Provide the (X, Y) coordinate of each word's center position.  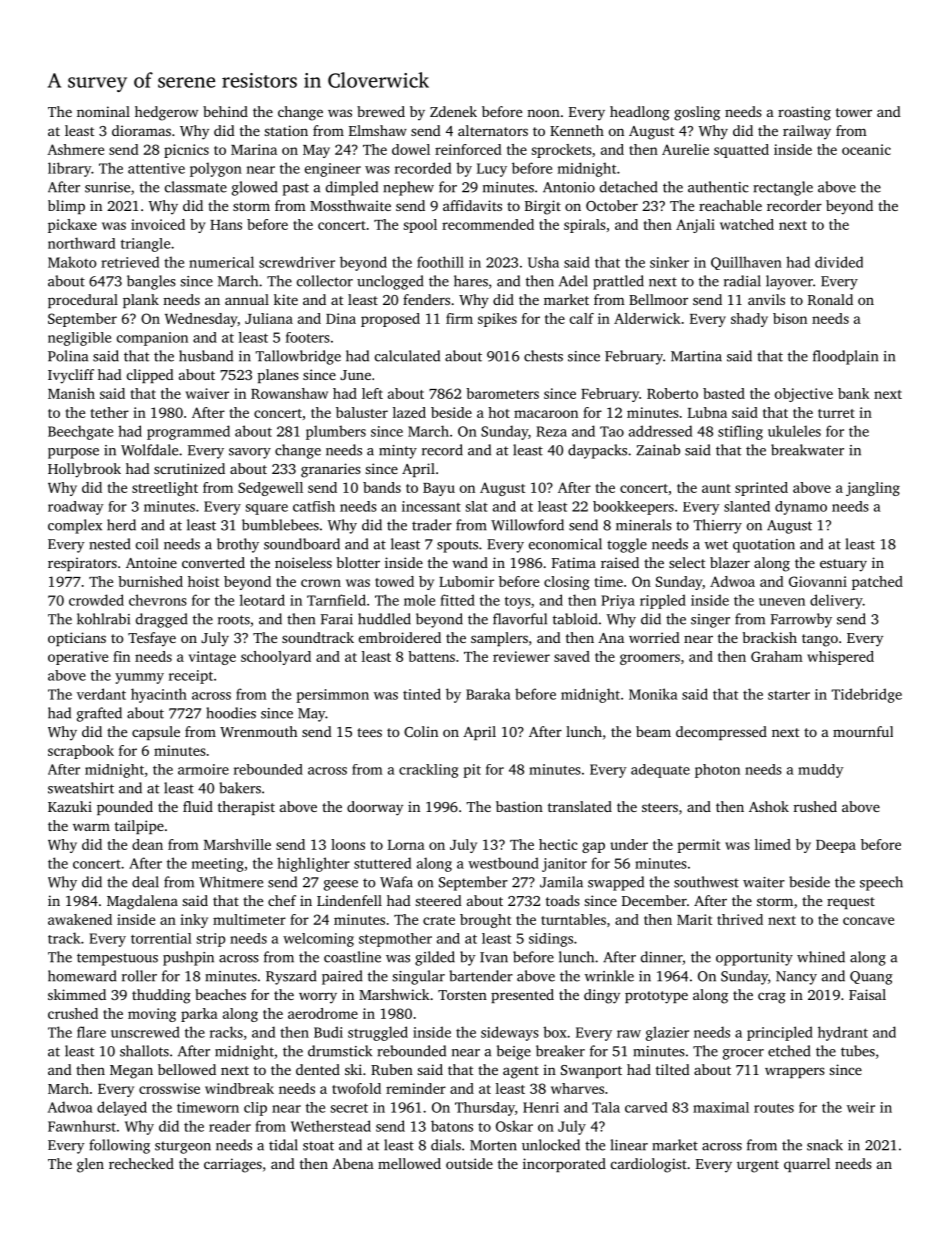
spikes (497, 320)
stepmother (395, 940)
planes (278, 376)
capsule (156, 733)
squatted (741, 151)
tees (369, 732)
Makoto (72, 262)
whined (821, 957)
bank (854, 393)
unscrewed (145, 1032)
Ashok (769, 806)
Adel (573, 281)
